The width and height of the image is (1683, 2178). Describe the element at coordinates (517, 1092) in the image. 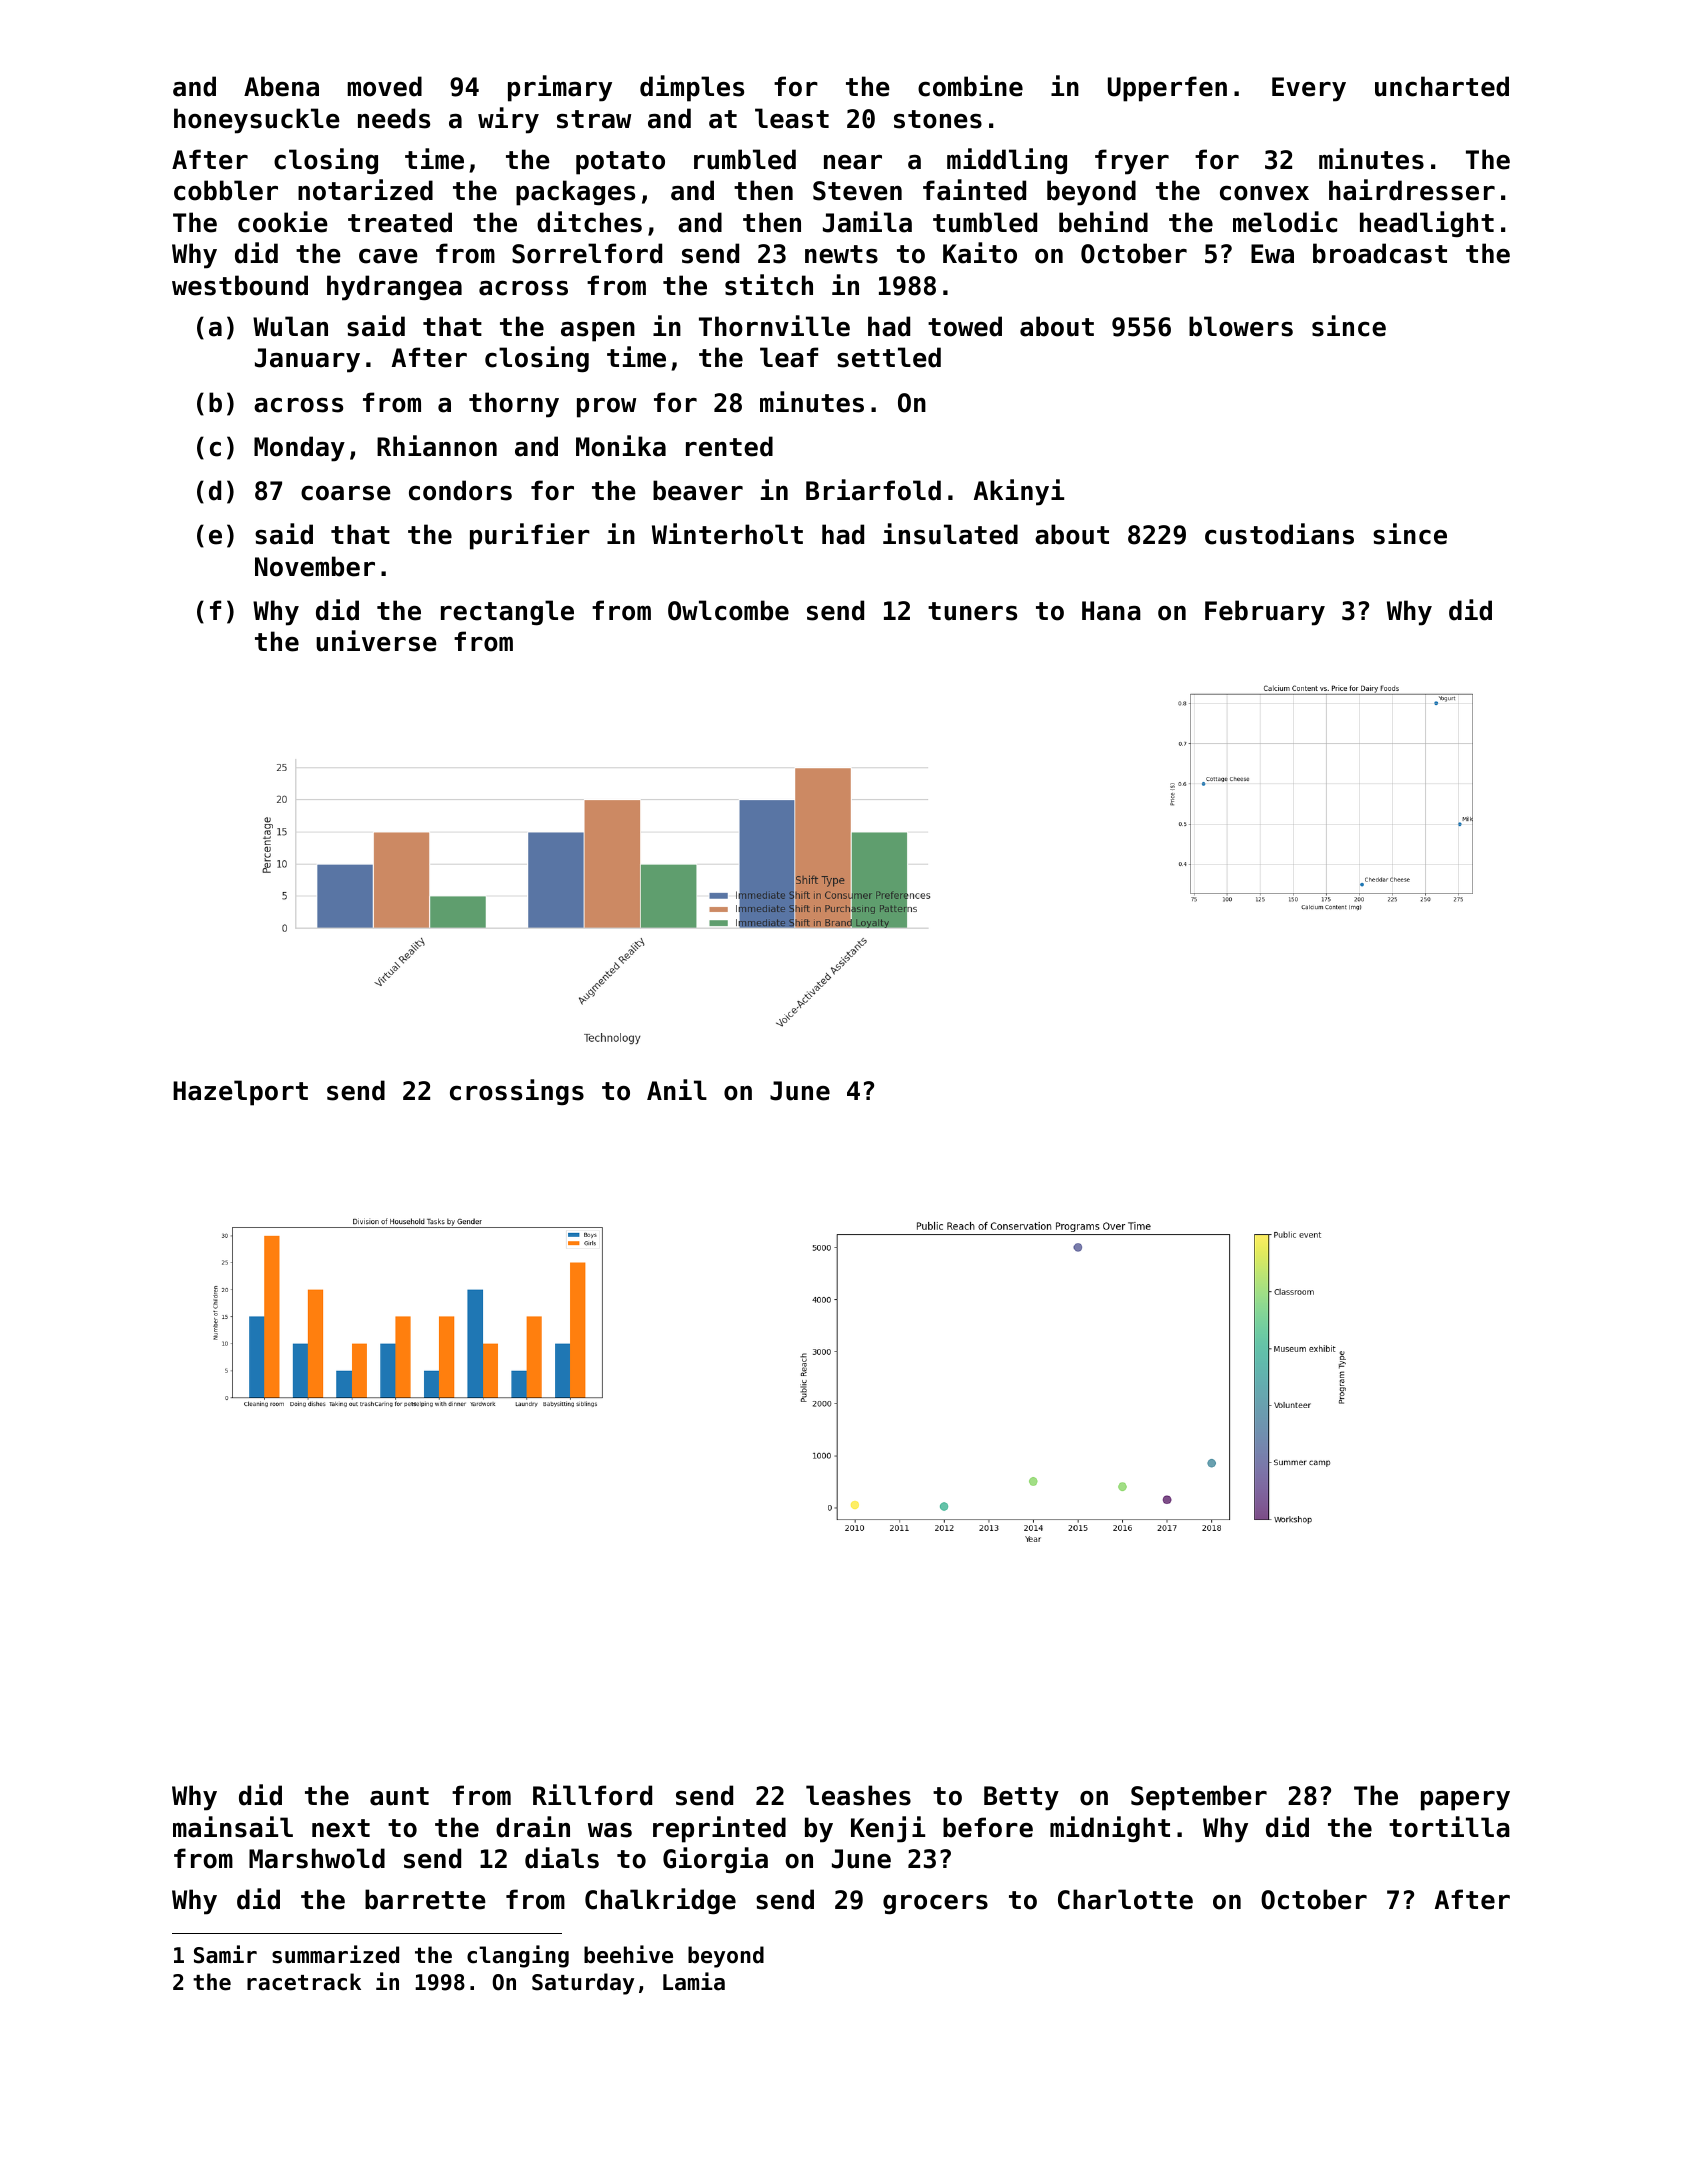

I see `crossings` at that location.
